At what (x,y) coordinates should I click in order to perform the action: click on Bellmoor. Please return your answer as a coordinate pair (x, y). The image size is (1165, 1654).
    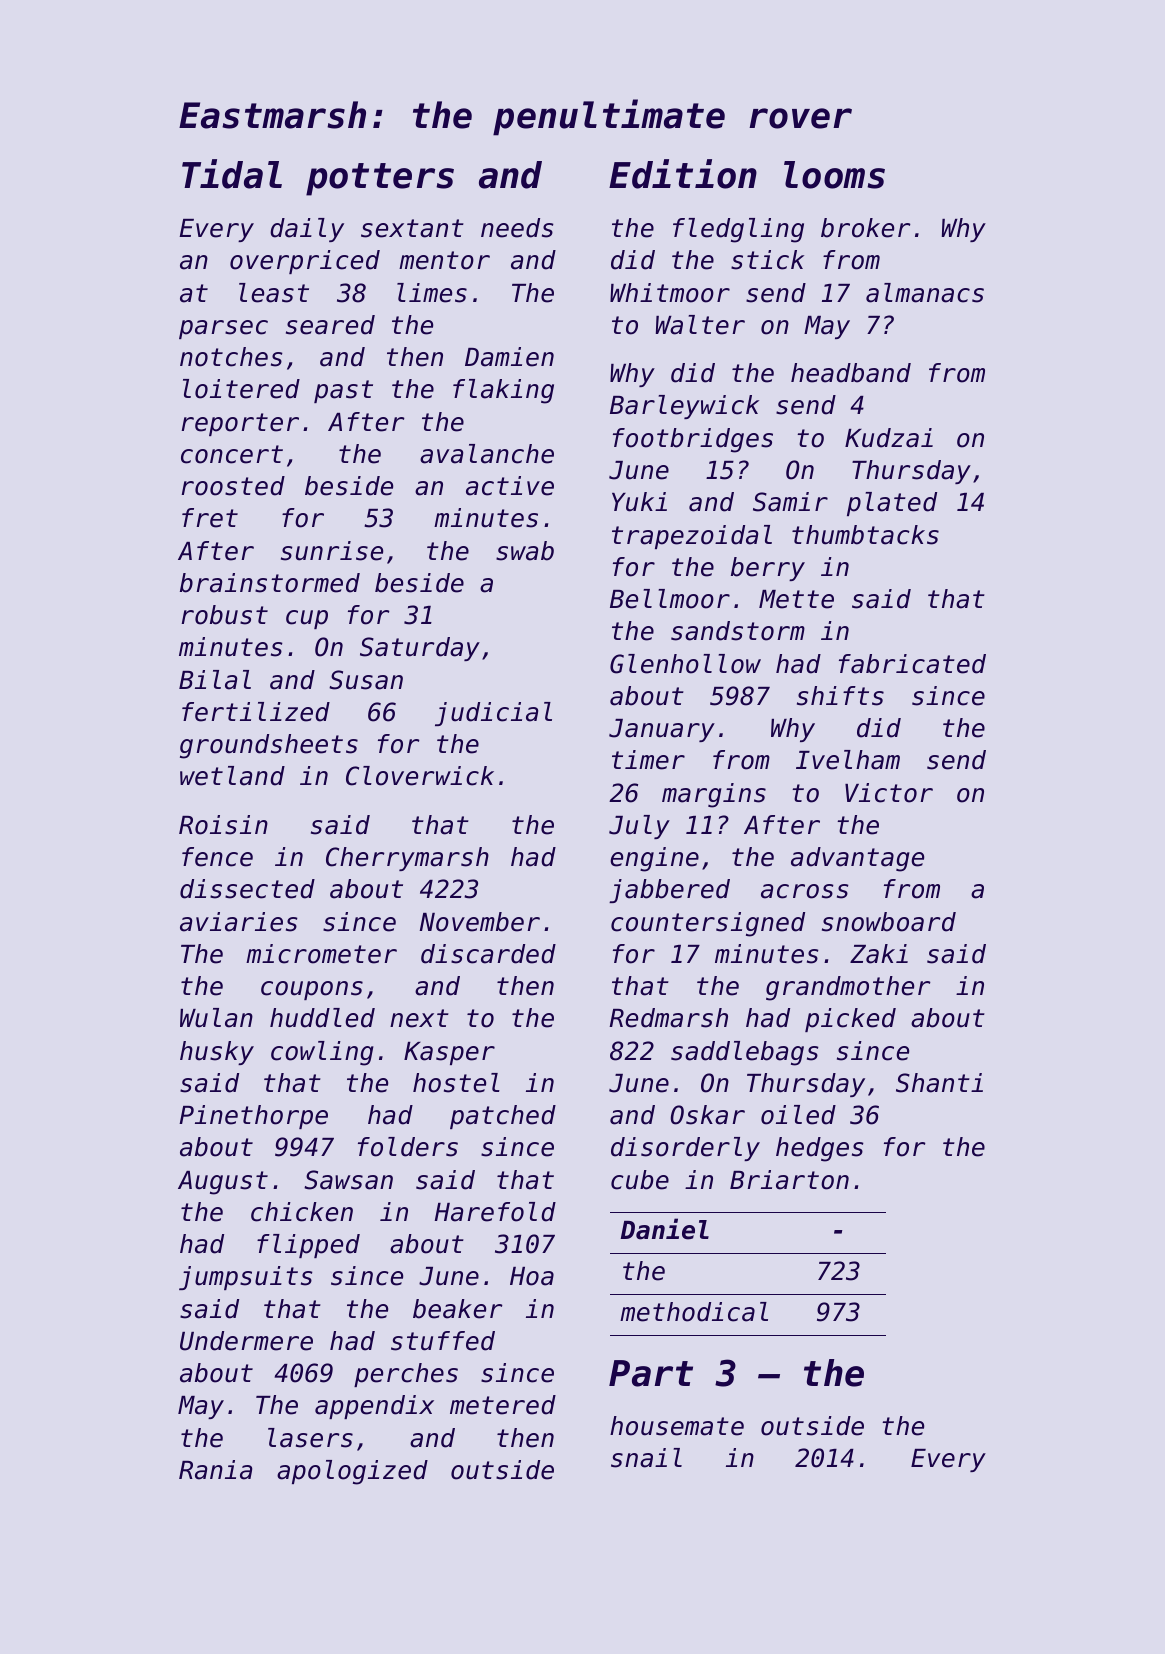
    Looking at the image, I should click on (670, 599).
